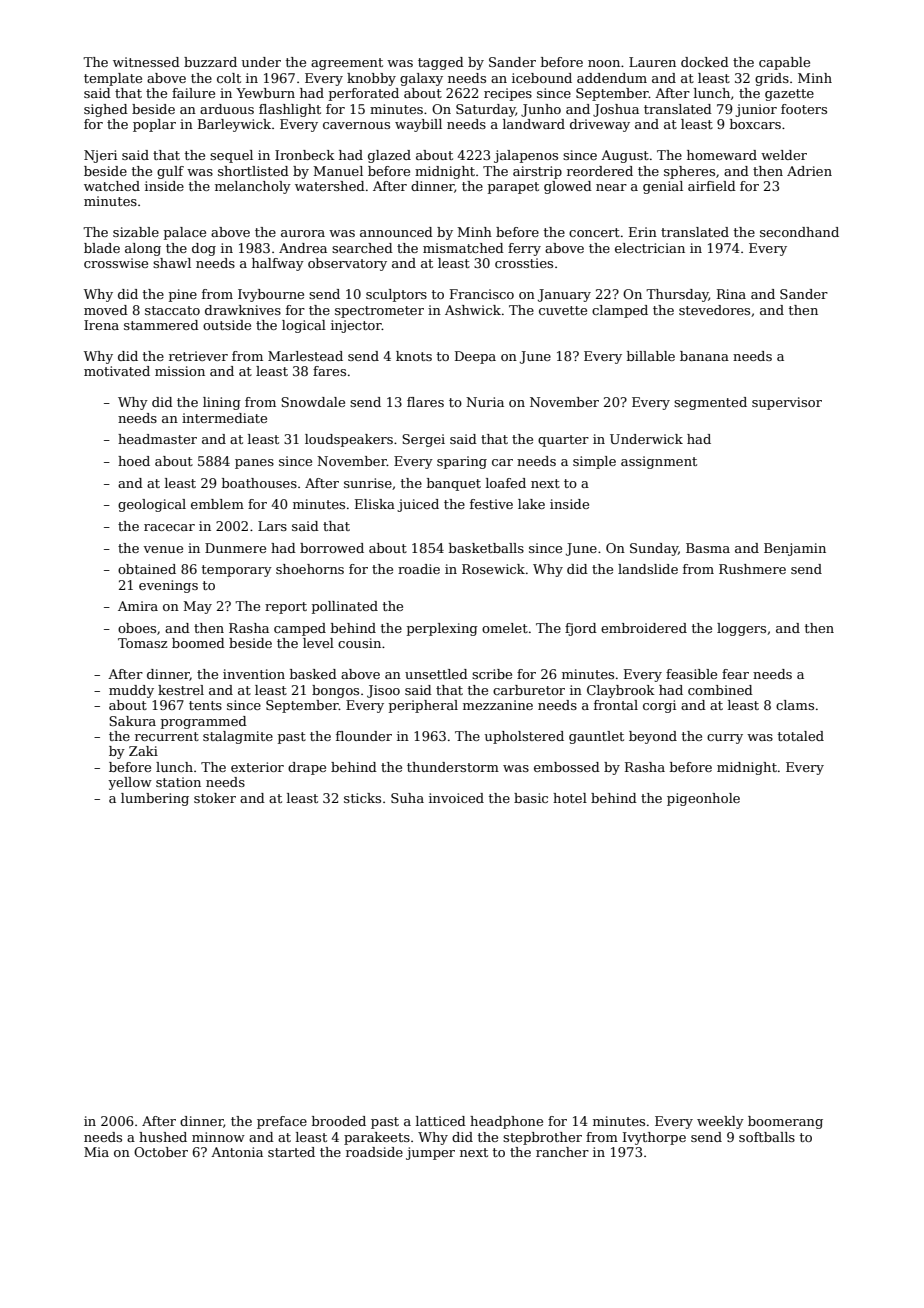  I want to click on Mia, so click(96, 1152).
